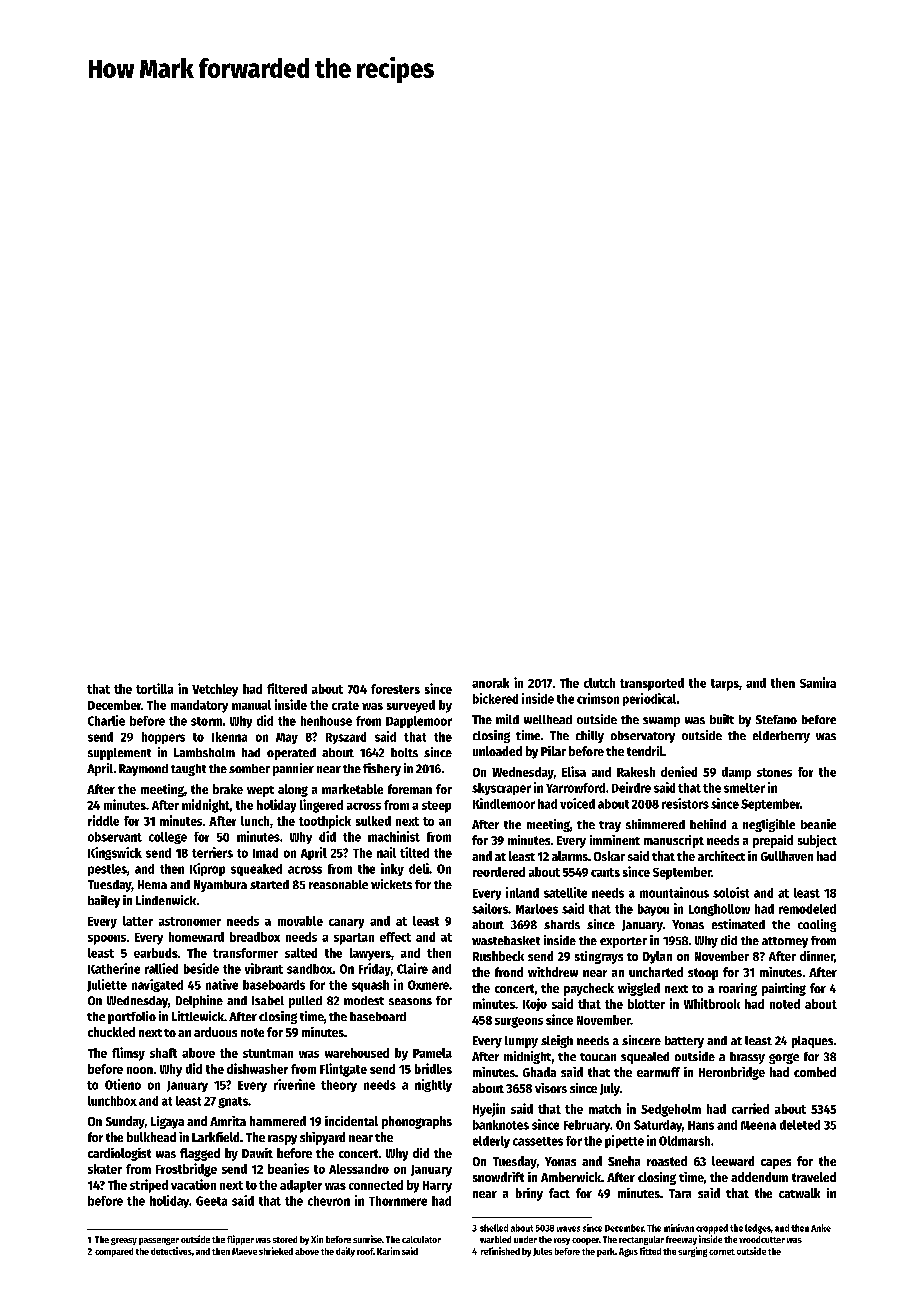 The width and height of the screenshot is (924, 1308). I want to click on dinner, so click(817, 956).
